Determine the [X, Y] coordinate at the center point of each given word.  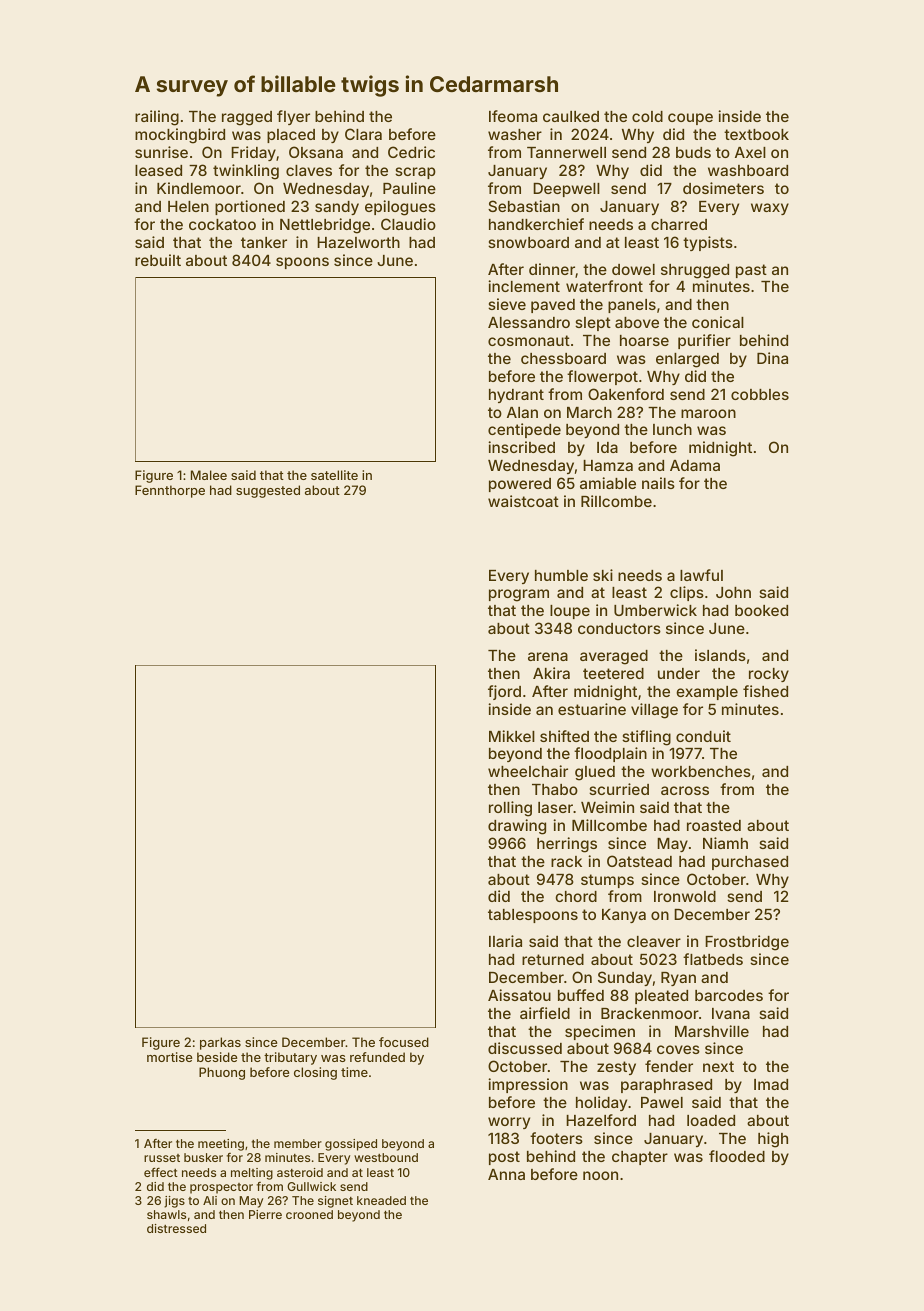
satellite [334, 475]
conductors [619, 628]
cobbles [760, 394]
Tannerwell [566, 152]
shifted [564, 736]
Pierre [265, 1214]
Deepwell [566, 190]
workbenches [701, 771]
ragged [247, 118]
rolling [510, 809]
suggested [268, 491]
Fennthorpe [170, 491]
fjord [504, 692]
